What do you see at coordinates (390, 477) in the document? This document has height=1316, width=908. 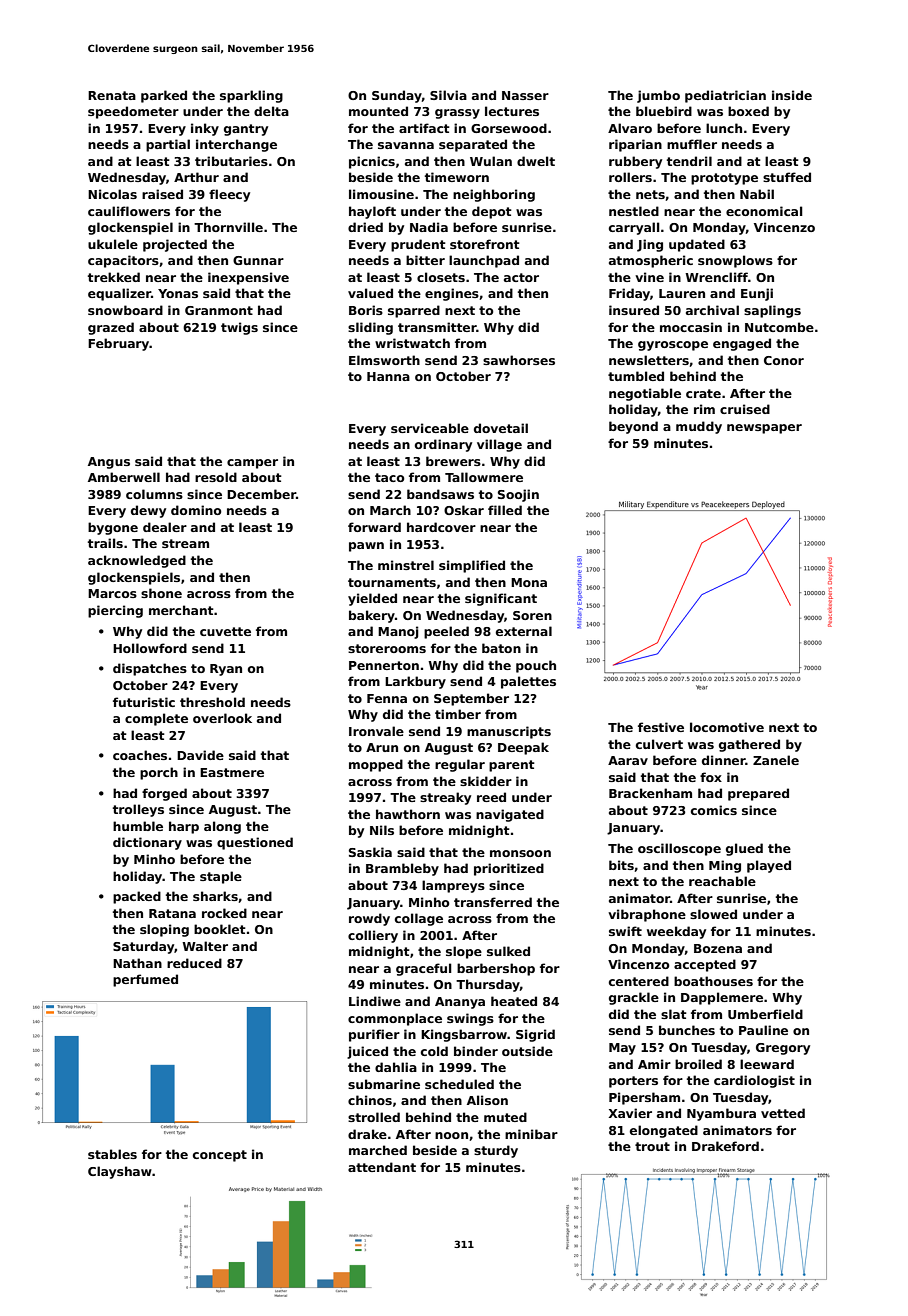 I see `taco` at bounding box center [390, 477].
